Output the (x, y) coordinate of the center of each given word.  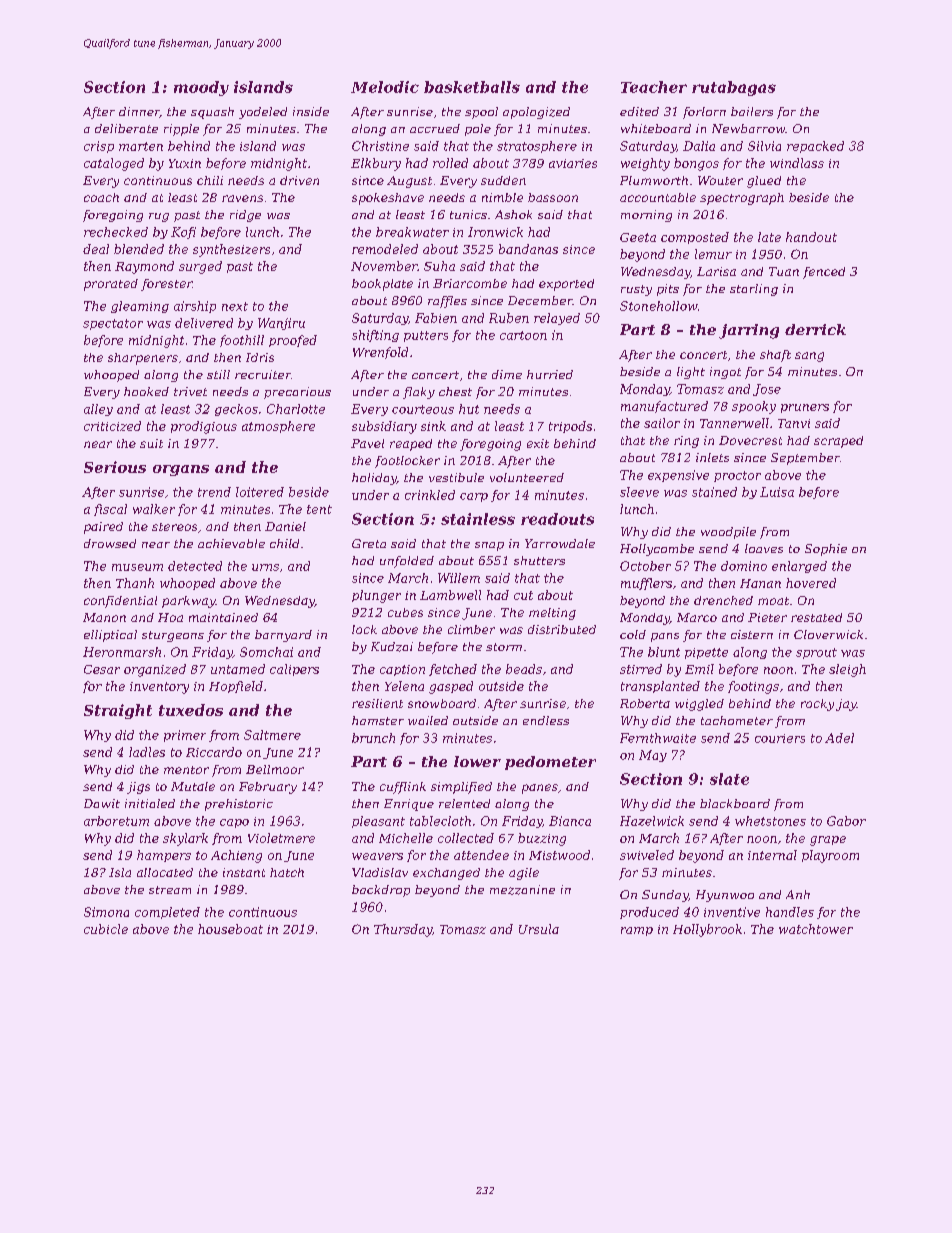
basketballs (472, 87)
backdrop (381, 891)
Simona (106, 912)
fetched (453, 670)
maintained (223, 617)
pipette (706, 653)
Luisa (777, 492)
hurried (550, 374)
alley (98, 410)
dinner (139, 112)
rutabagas (734, 88)
